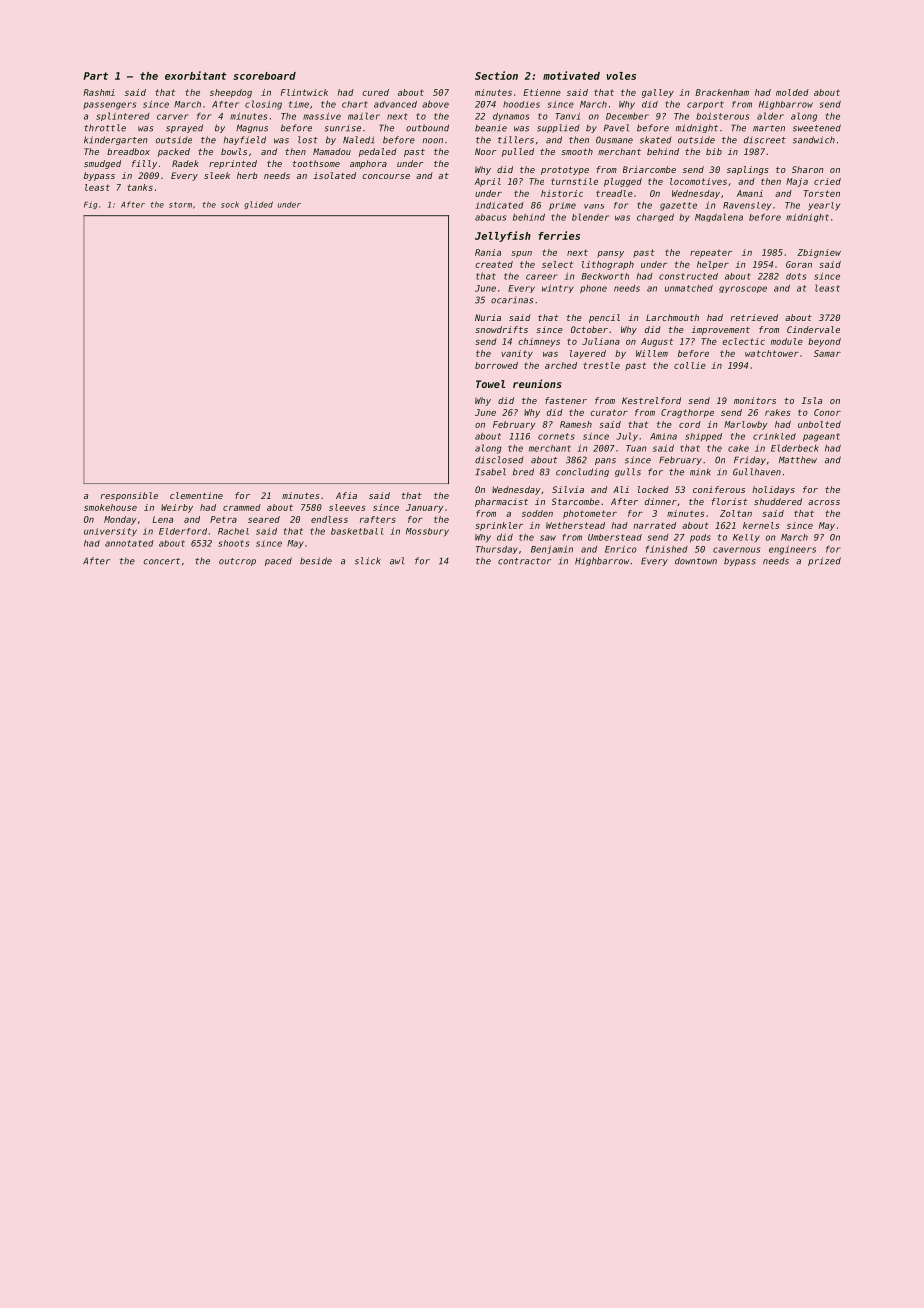 The image size is (924, 1308). I want to click on exorbitant, so click(196, 75).
